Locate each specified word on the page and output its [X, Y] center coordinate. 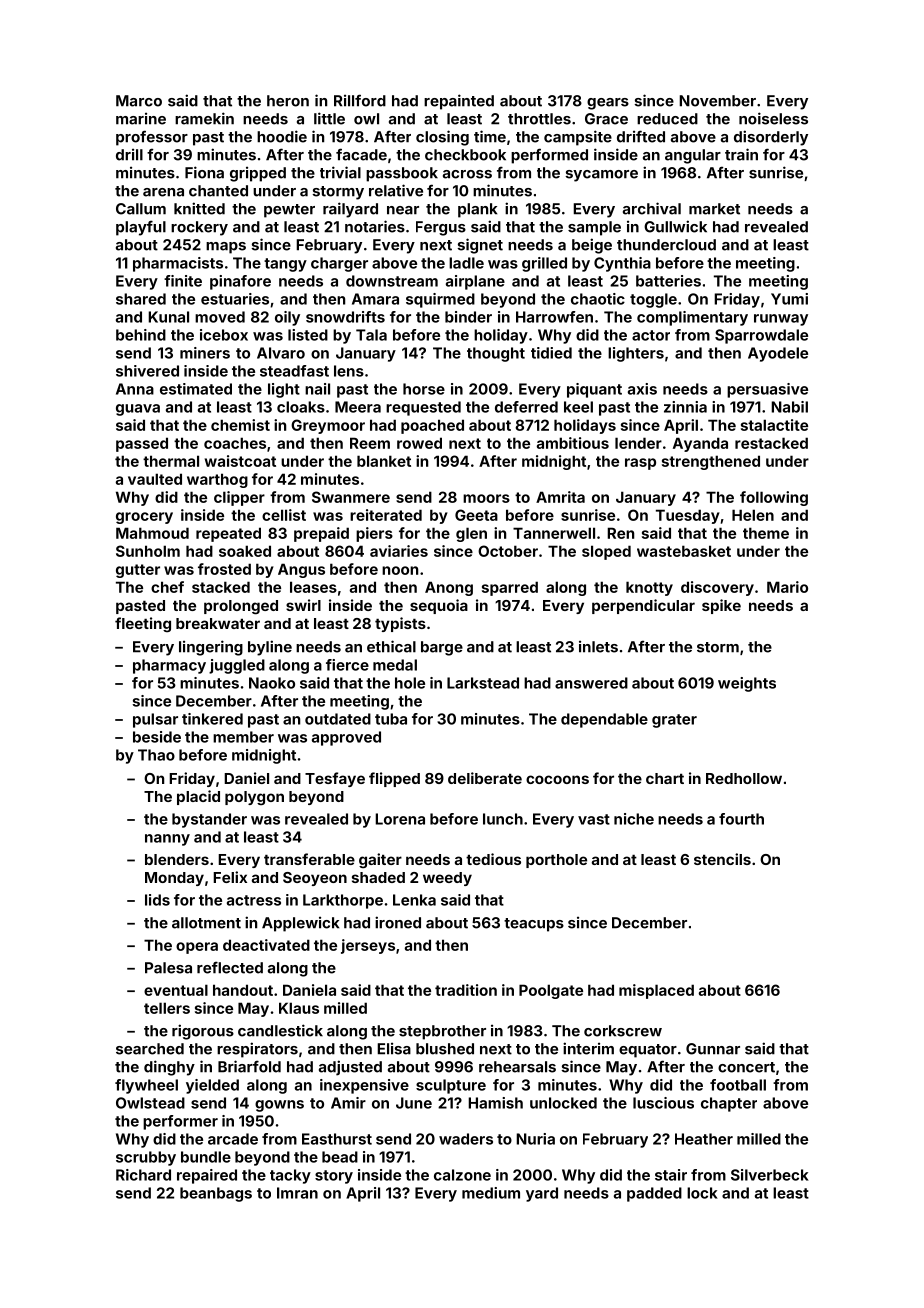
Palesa [168, 968]
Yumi [789, 299]
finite [183, 281]
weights [747, 684]
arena [163, 192]
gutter [138, 571]
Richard [143, 1175]
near [403, 210]
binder [468, 317]
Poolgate [551, 991]
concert [746, 1067]
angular [693, 156]
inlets [598, 646]
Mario [787, 587]
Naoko [272, 683]
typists [400, 624]
